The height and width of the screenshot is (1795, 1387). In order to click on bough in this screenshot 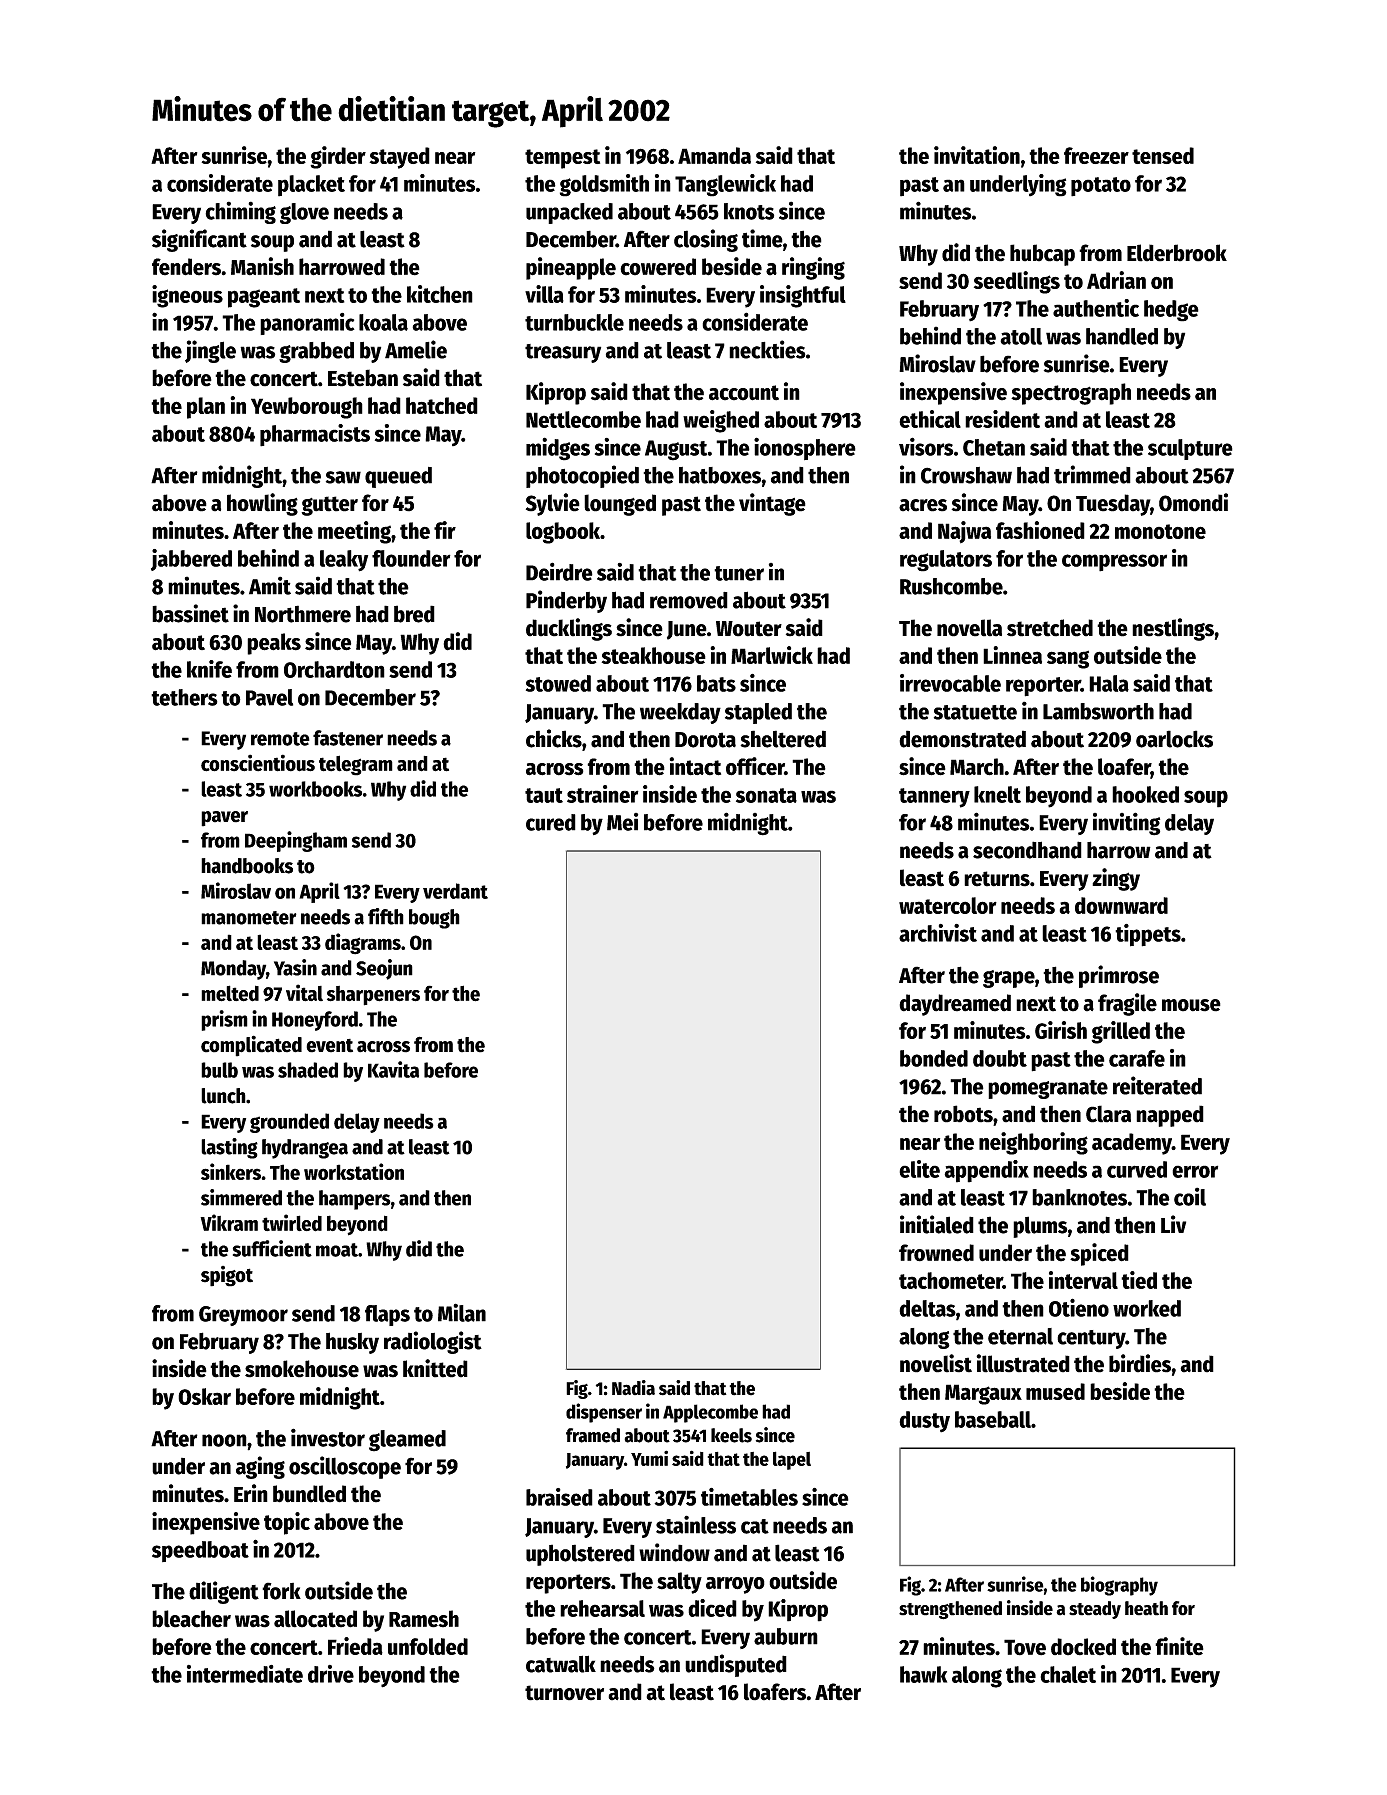, I will do `click(434, 919)`.
